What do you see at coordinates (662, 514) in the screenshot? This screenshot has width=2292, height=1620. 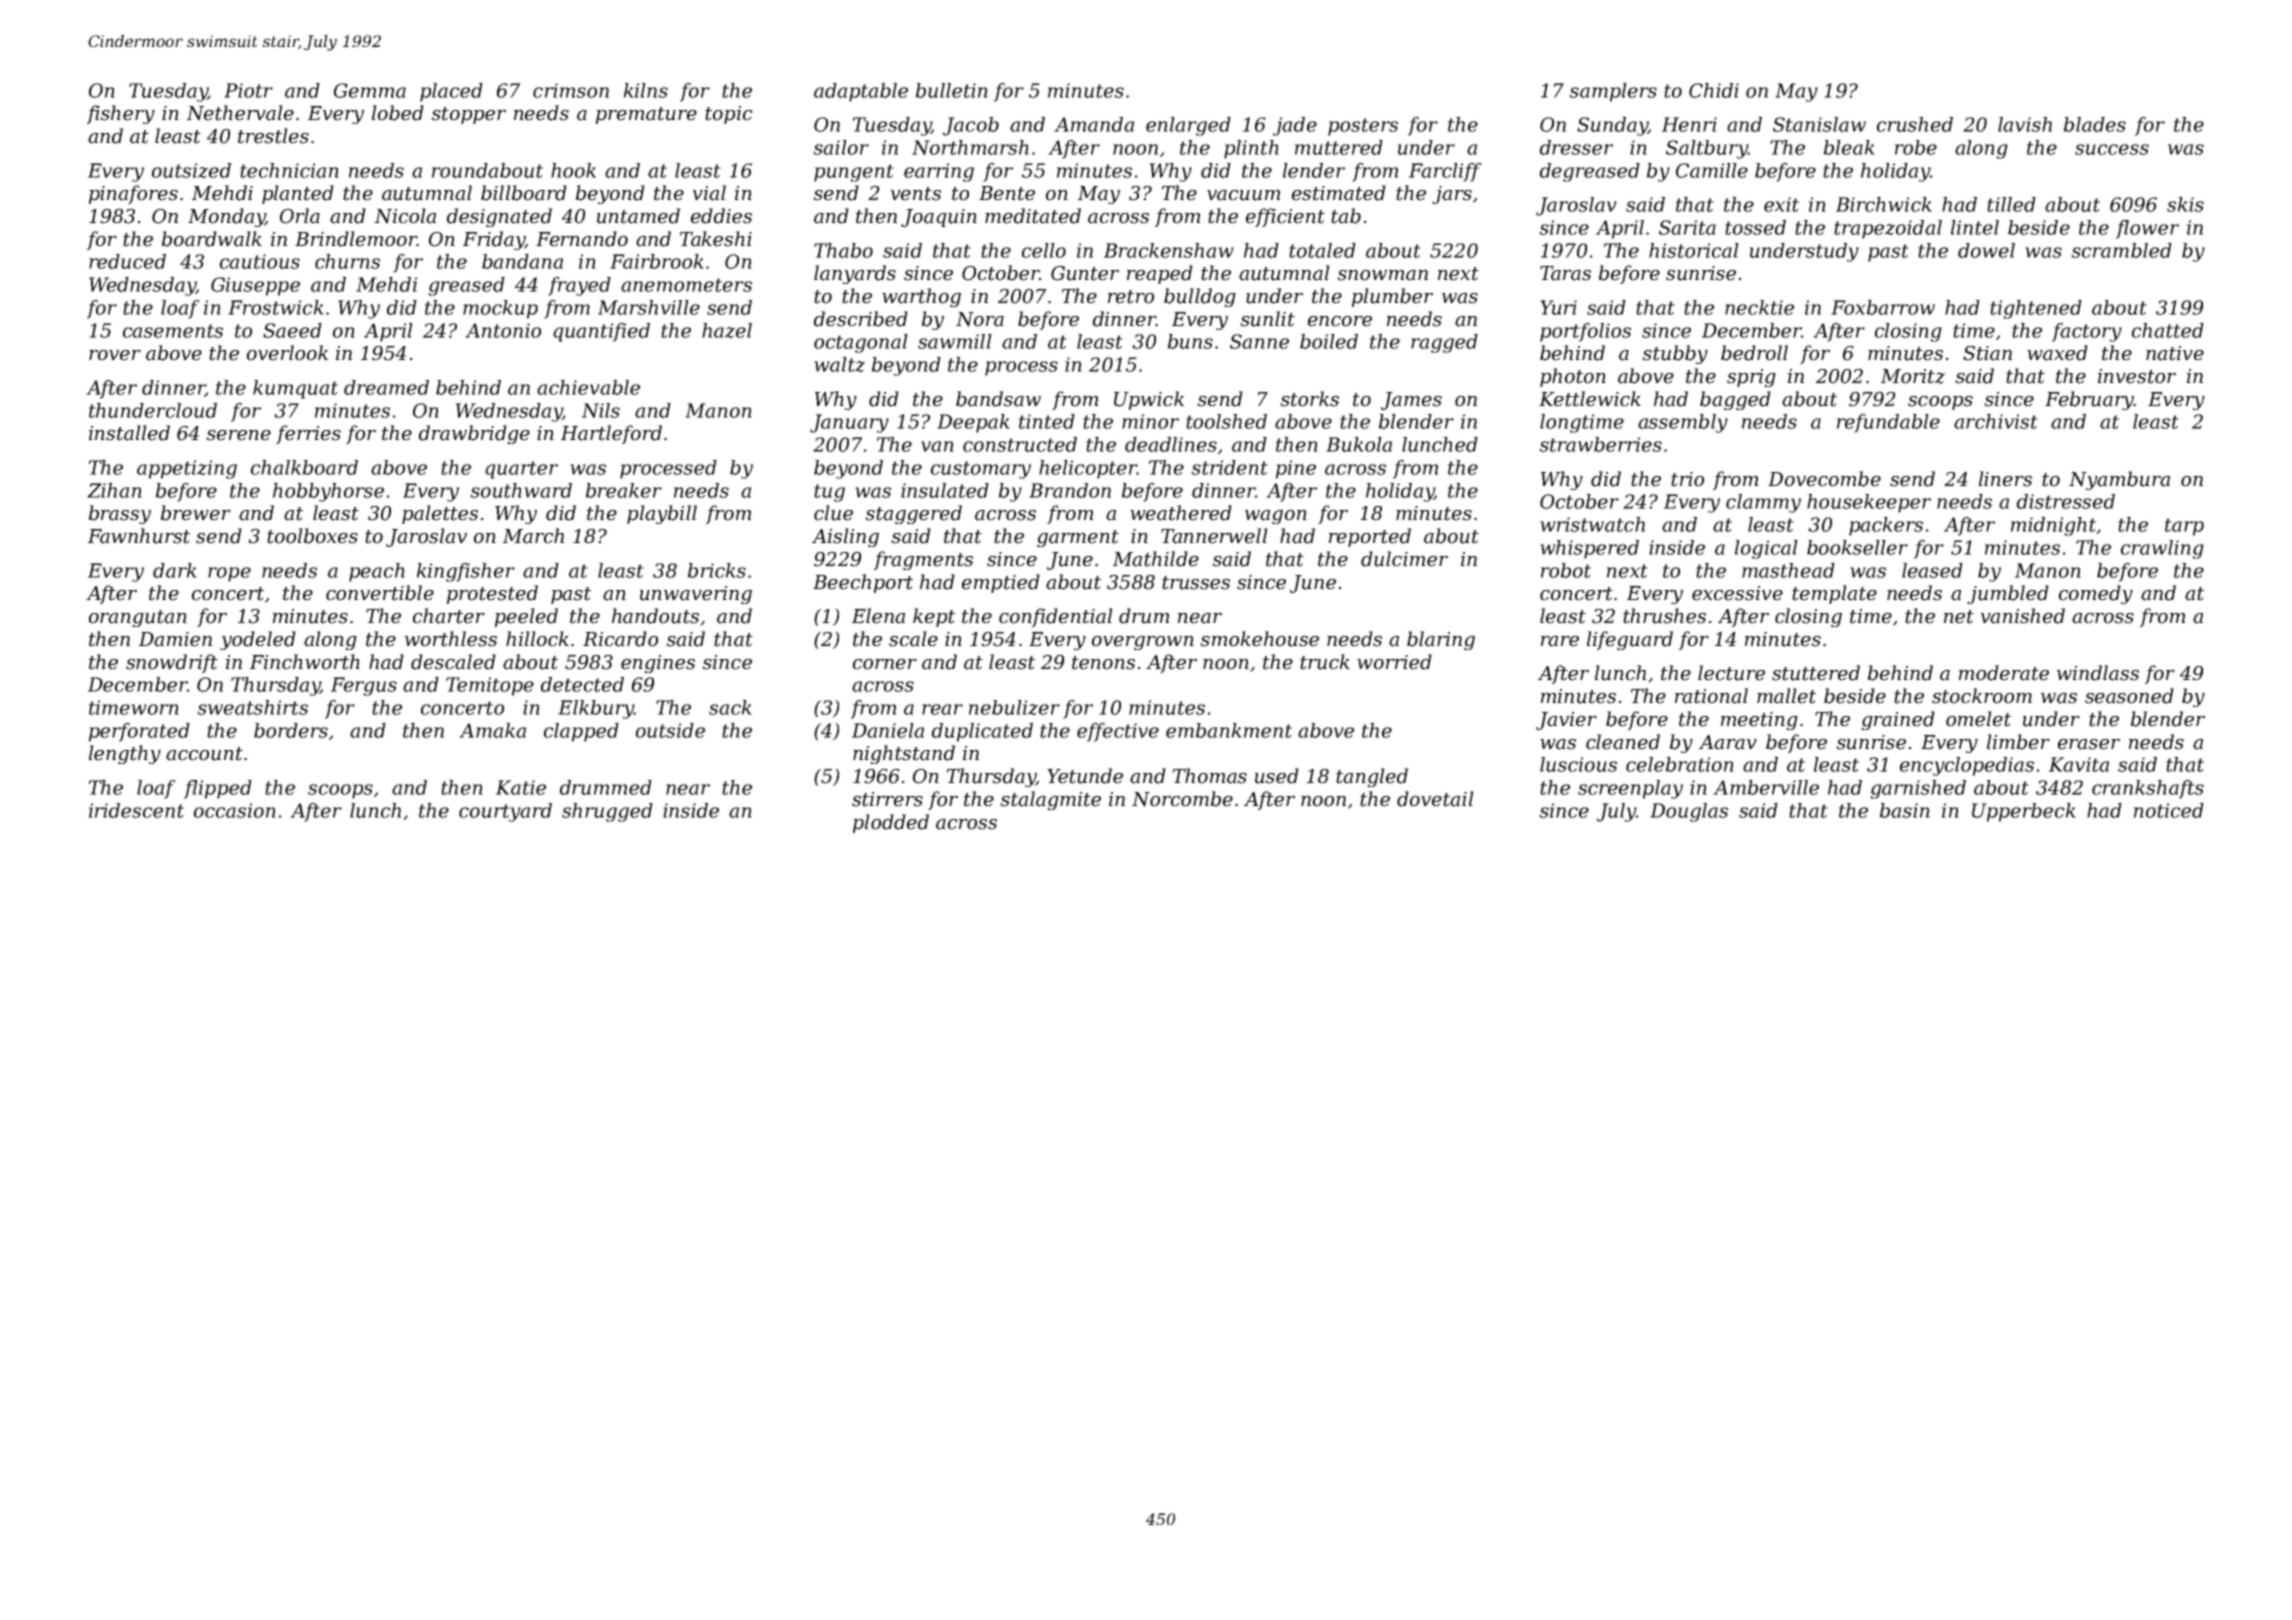 I see `playbill` at bounding box center [662, 514].
